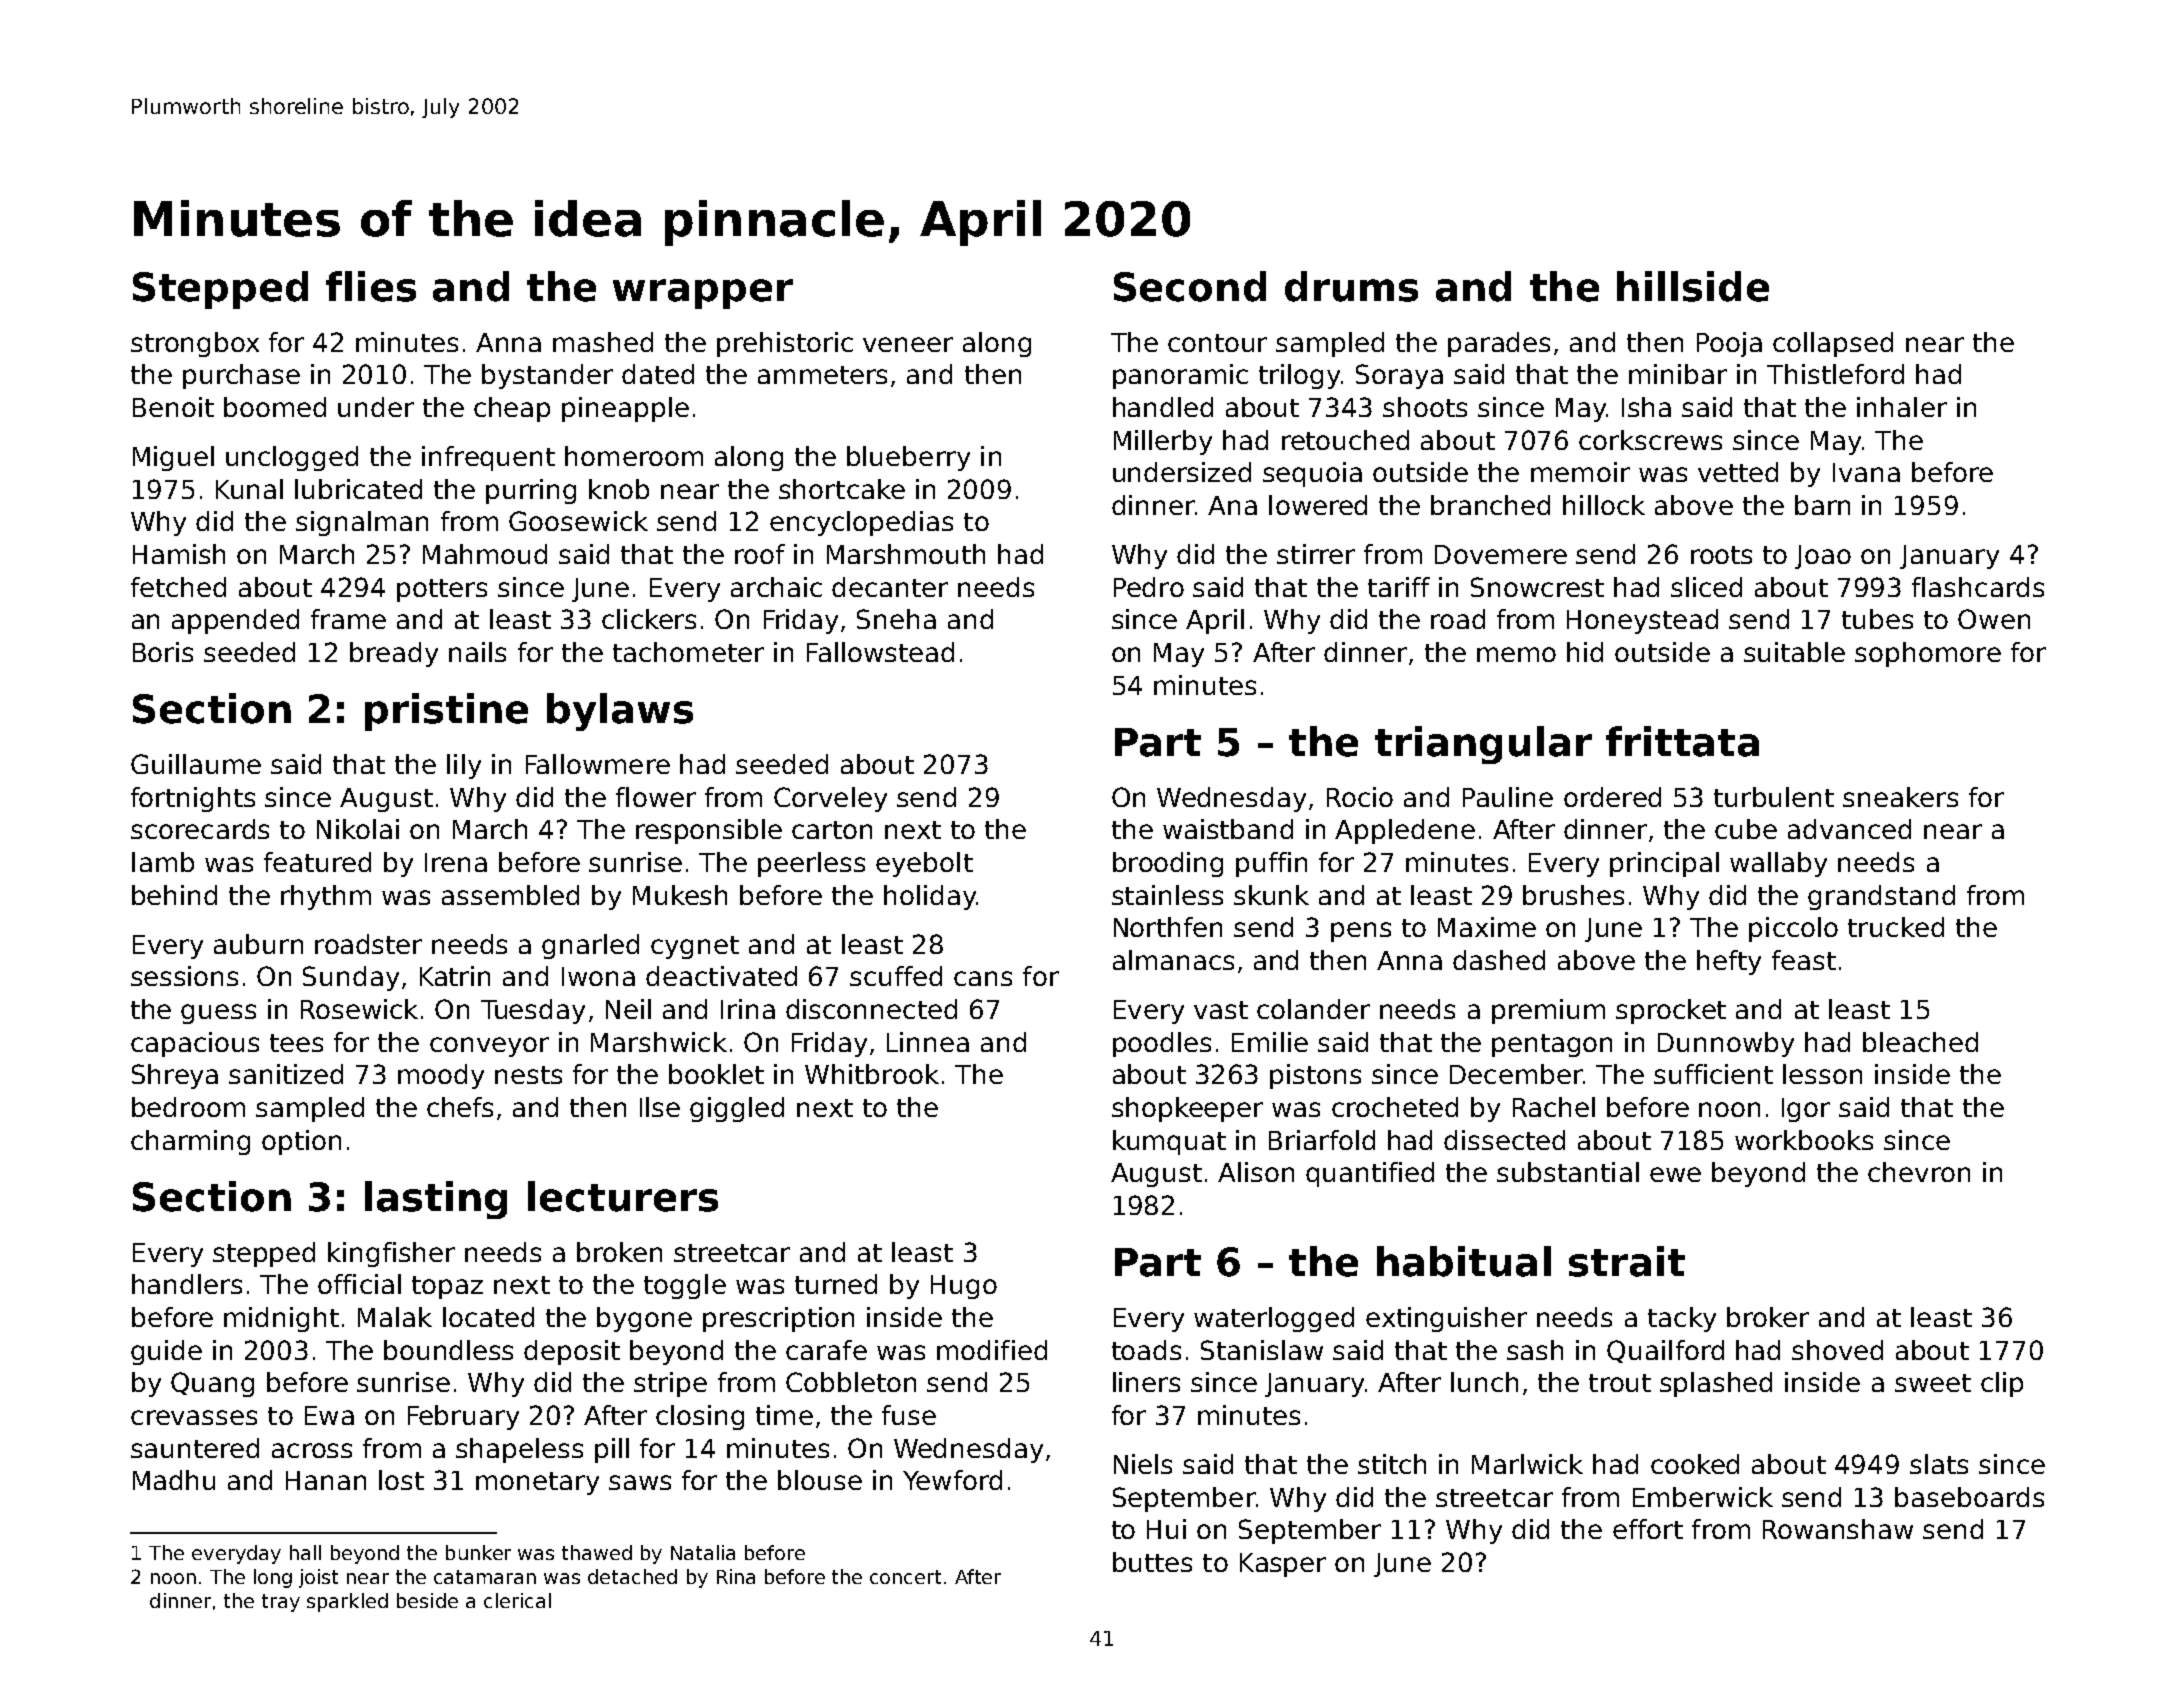  Describe the element at coordinates (1919, 1172) in the screenshot. I see `chevron` at that location.
